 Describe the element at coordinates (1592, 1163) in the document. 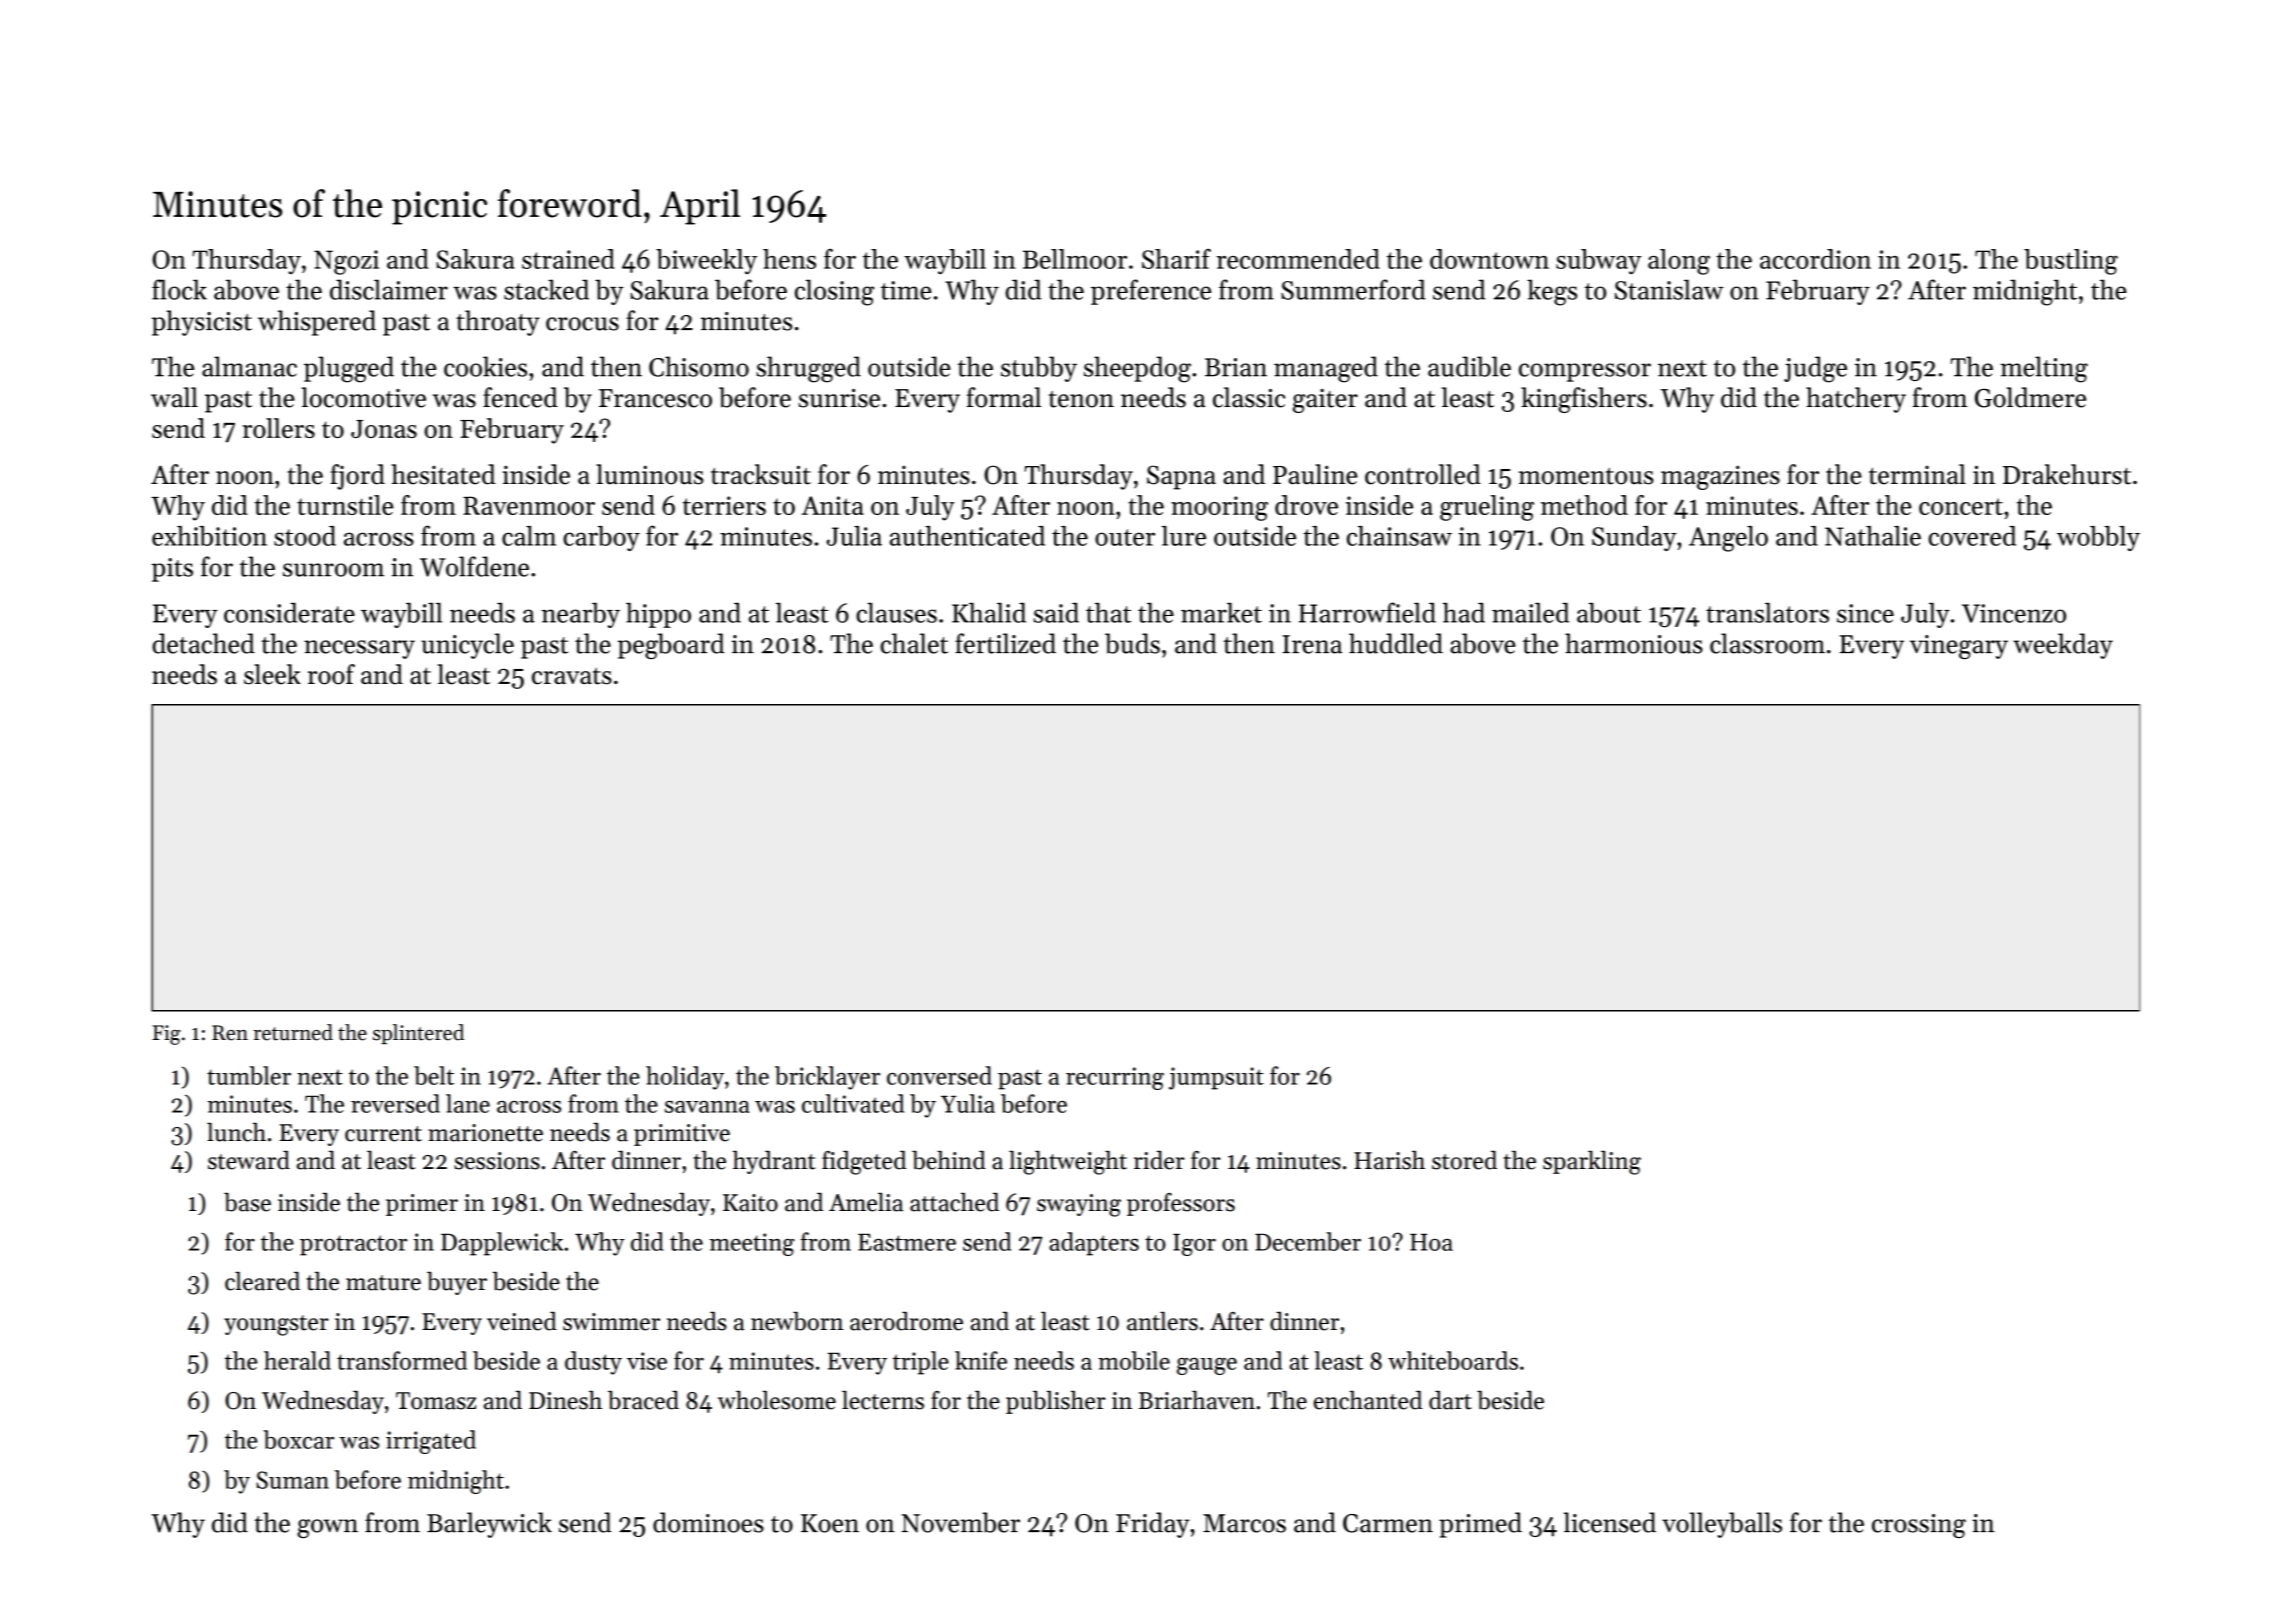

I see `sparkling` at that location.
